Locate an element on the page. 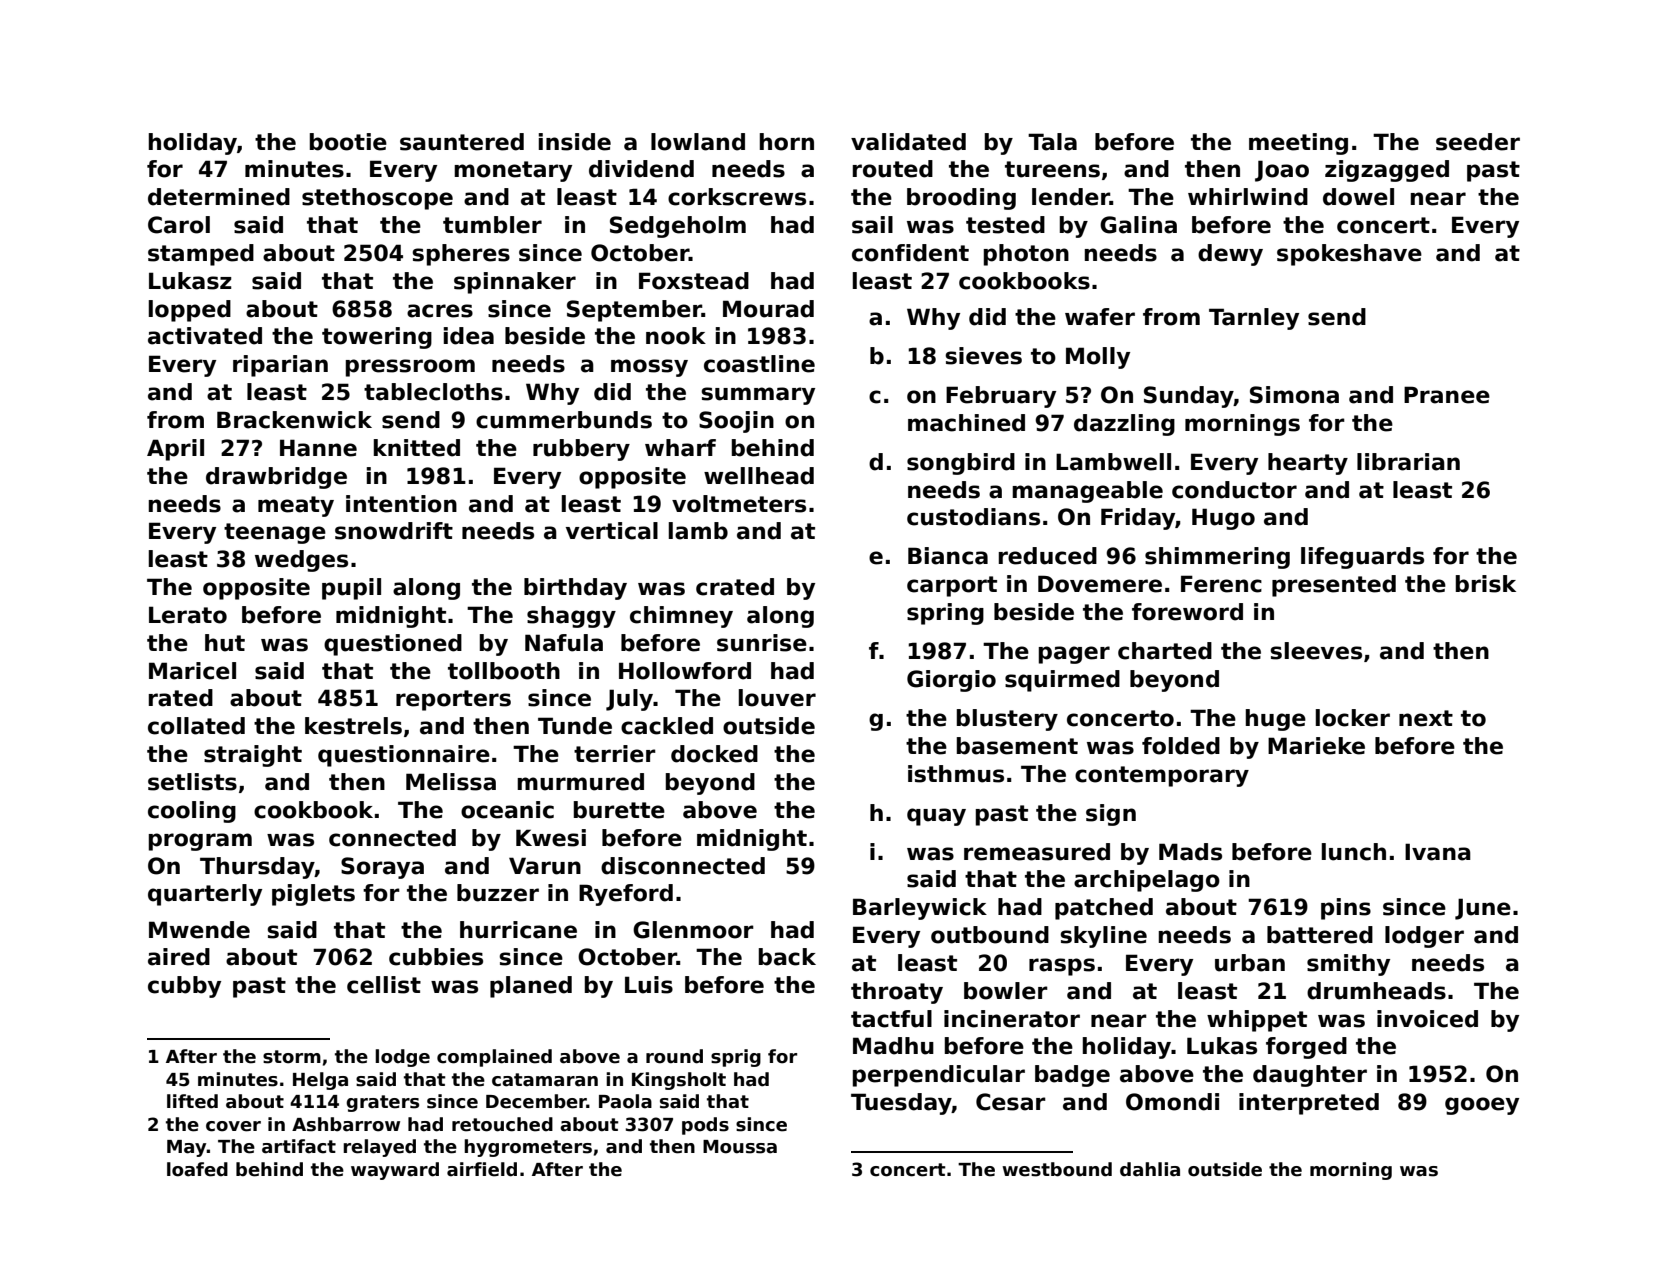  routed is located at coordinates (893, 169).
